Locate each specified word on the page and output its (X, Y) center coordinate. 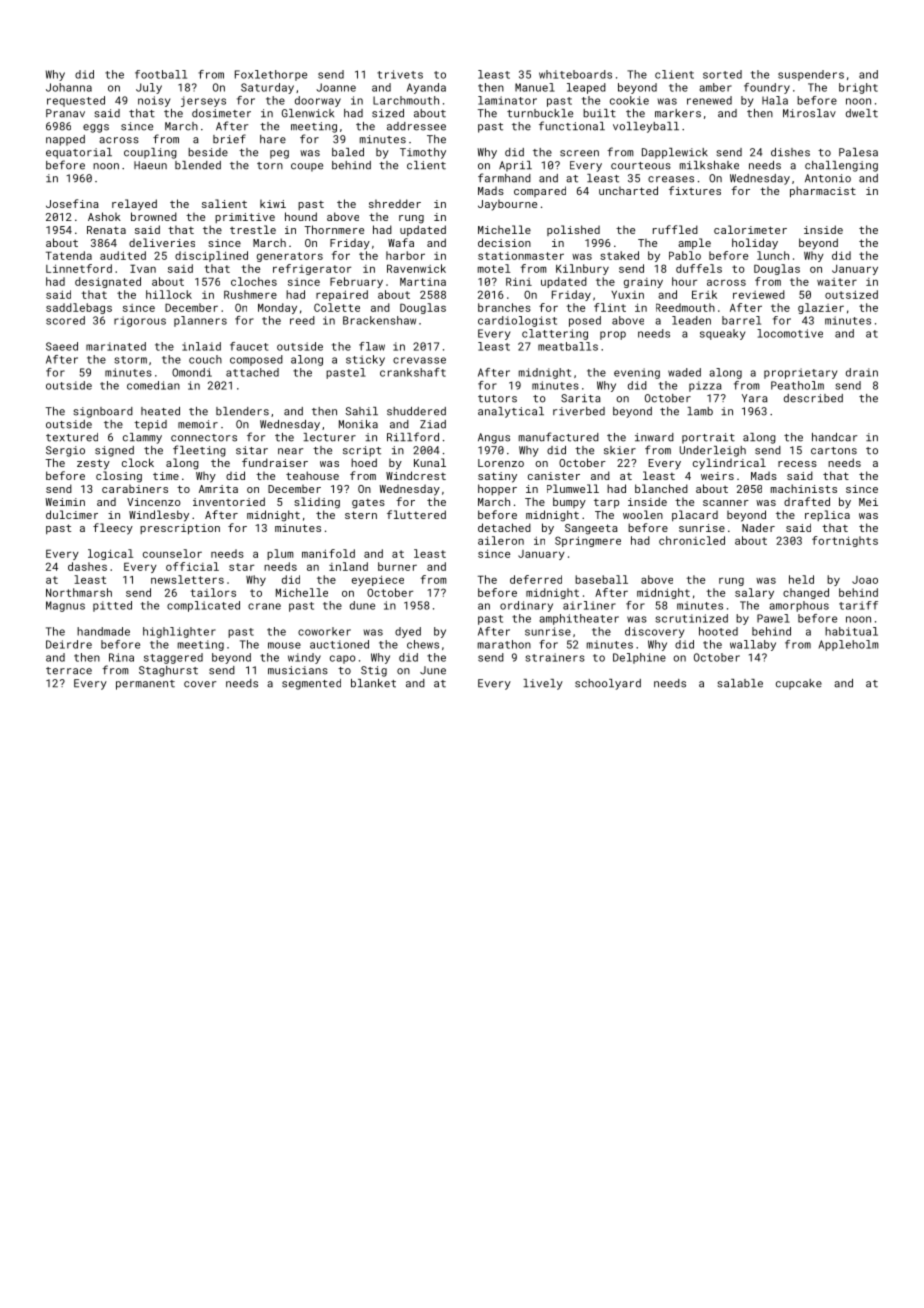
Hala (775, 100)
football (161, 74)
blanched (661, 488)
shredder (395, 203)
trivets (400, 74)
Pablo (685, 255)
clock (138, 462)
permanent (145, 685)
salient (224, 203)
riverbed (579, 411)
